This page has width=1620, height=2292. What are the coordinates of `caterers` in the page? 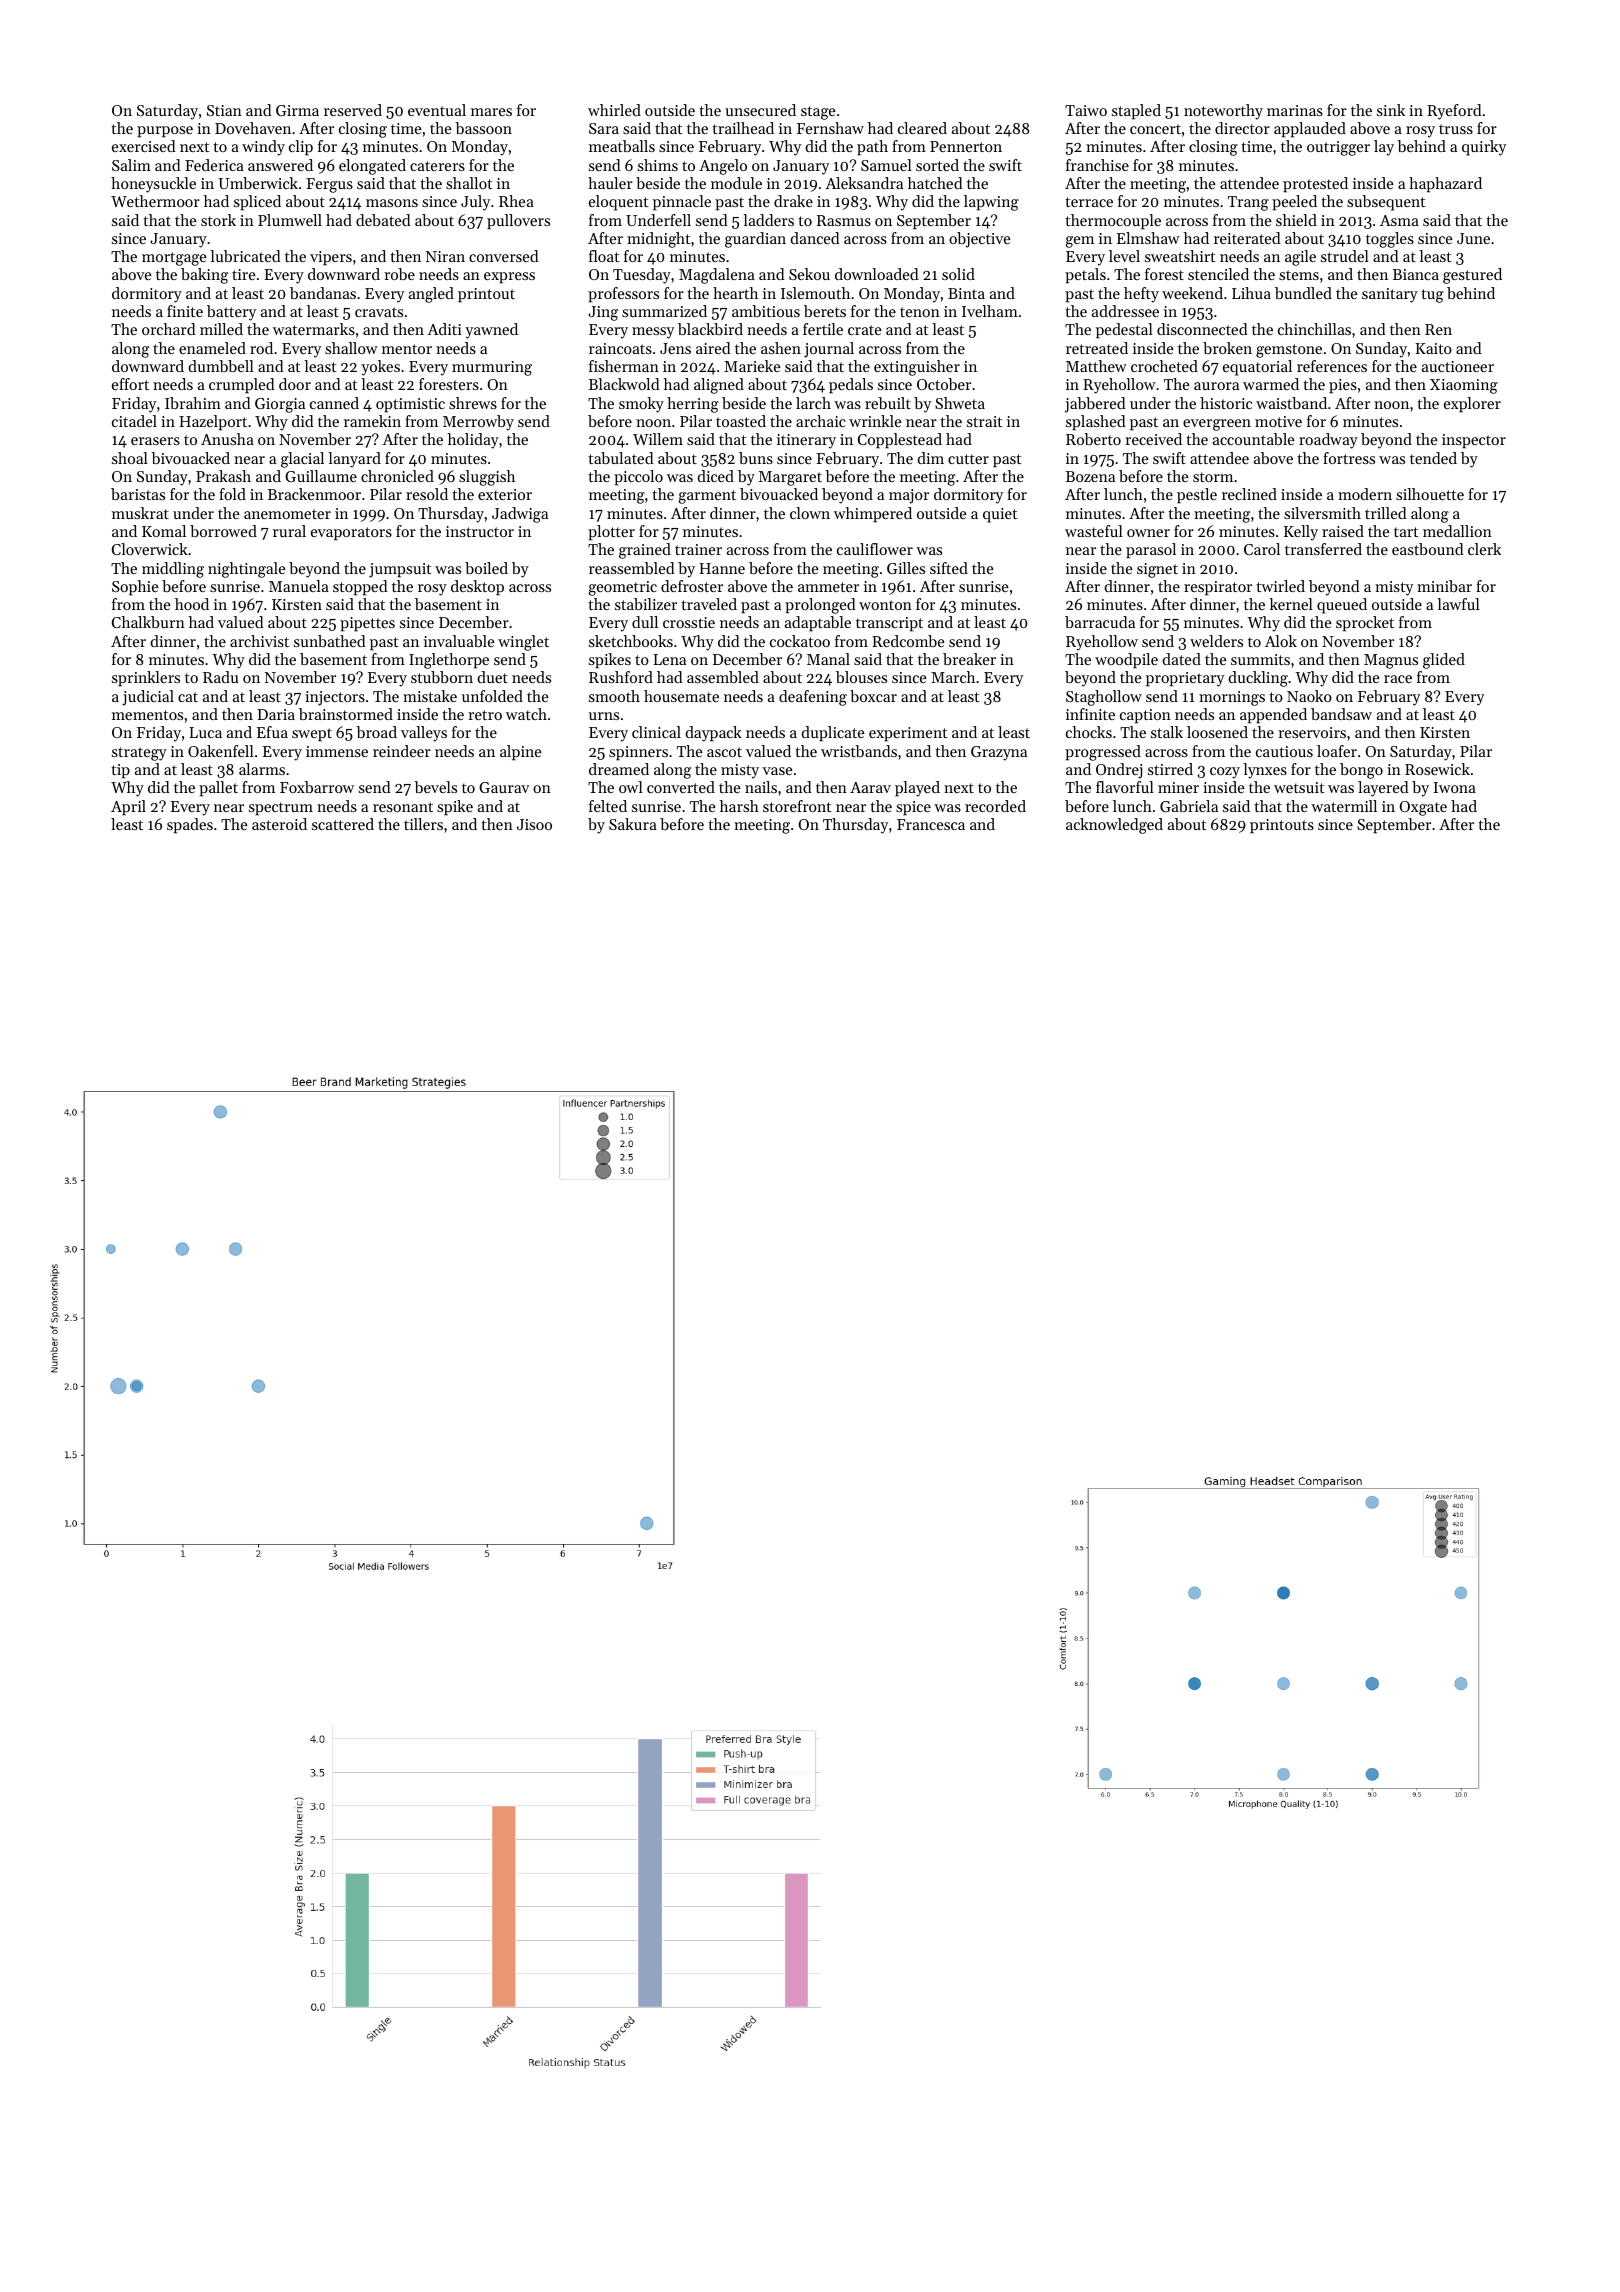 It's located at (437, 166).
